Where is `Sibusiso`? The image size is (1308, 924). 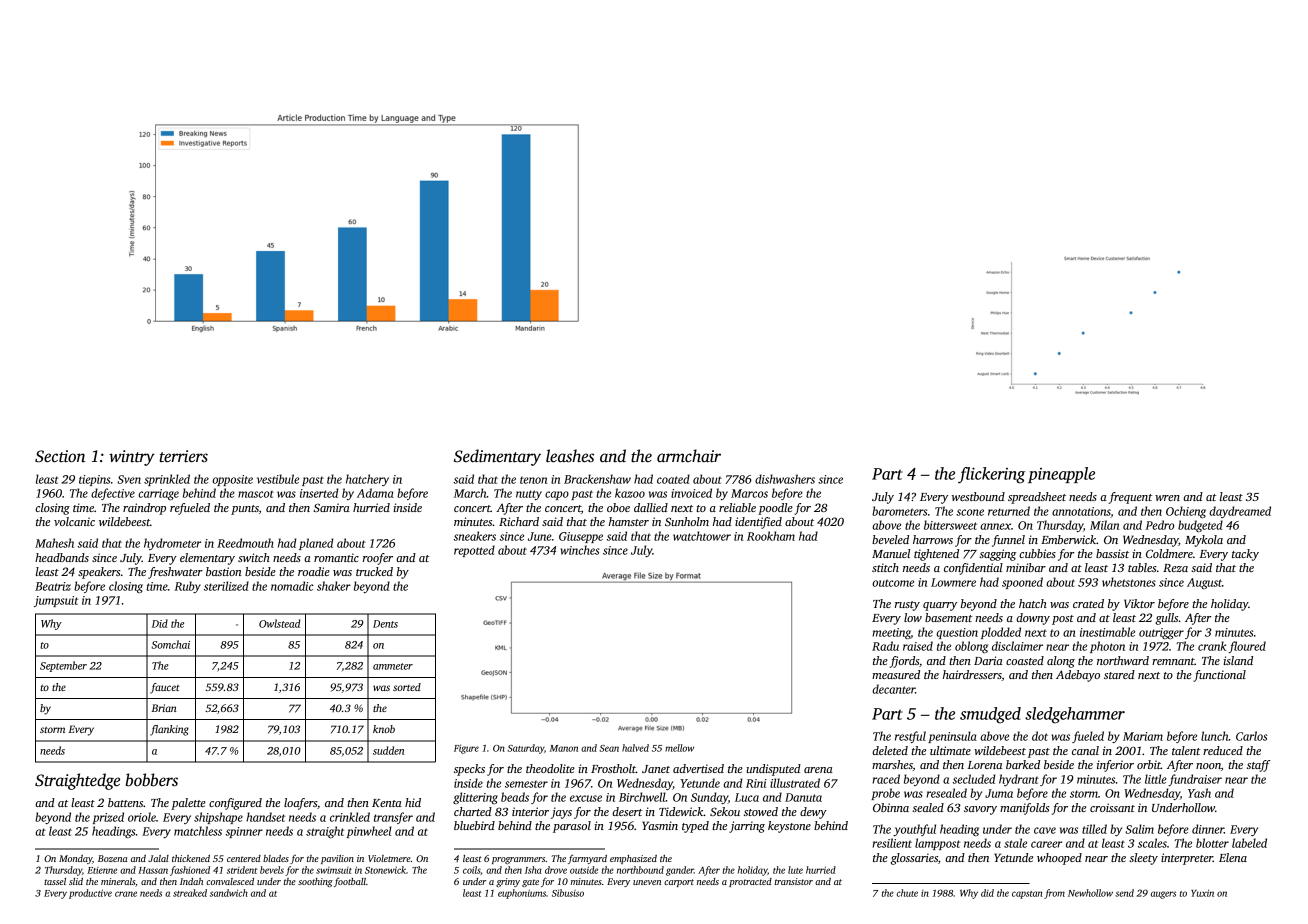 Sibusiso is located at coordinates (568, 893).
